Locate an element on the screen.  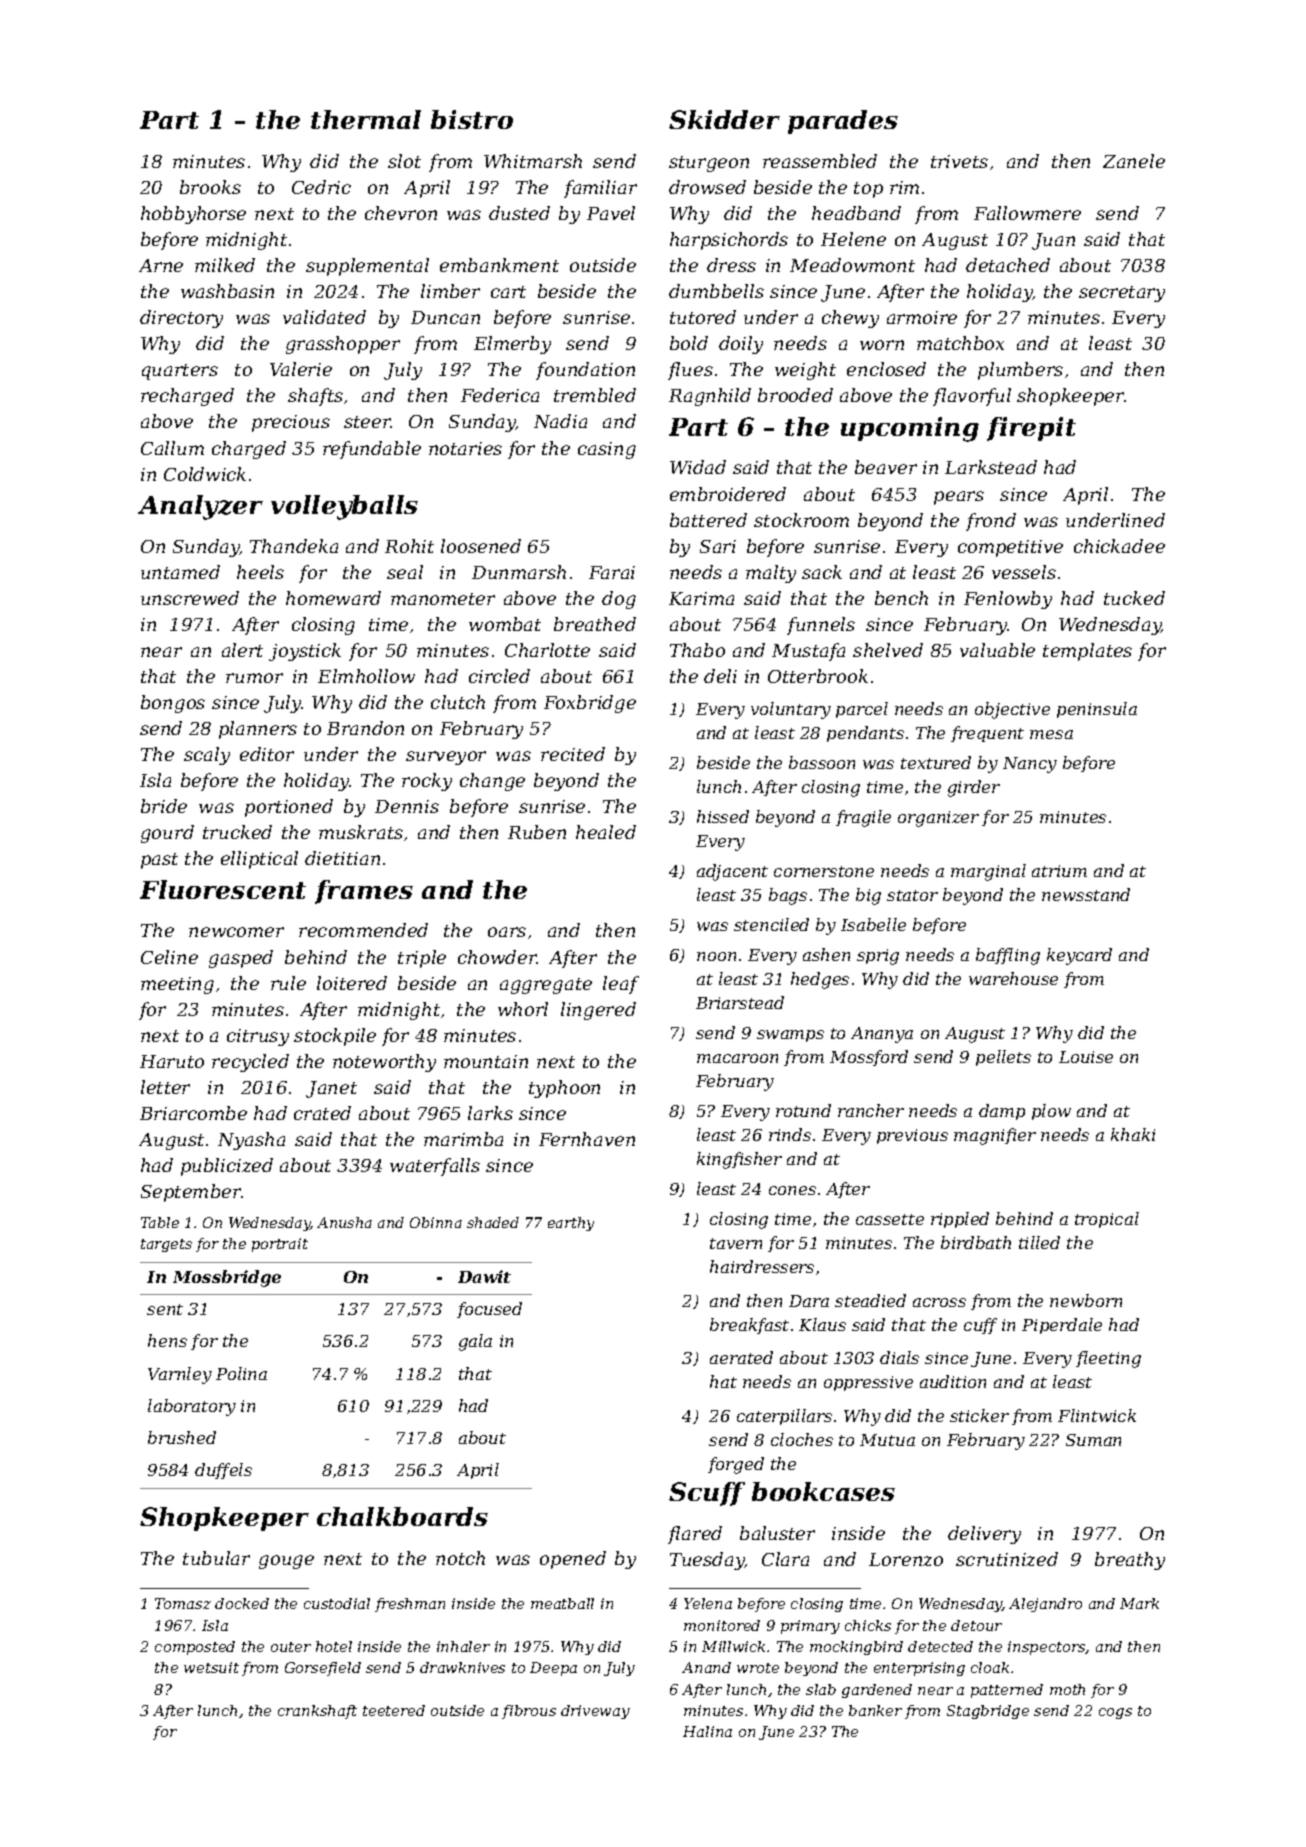
flared is located at coordinates (695, 1535).
